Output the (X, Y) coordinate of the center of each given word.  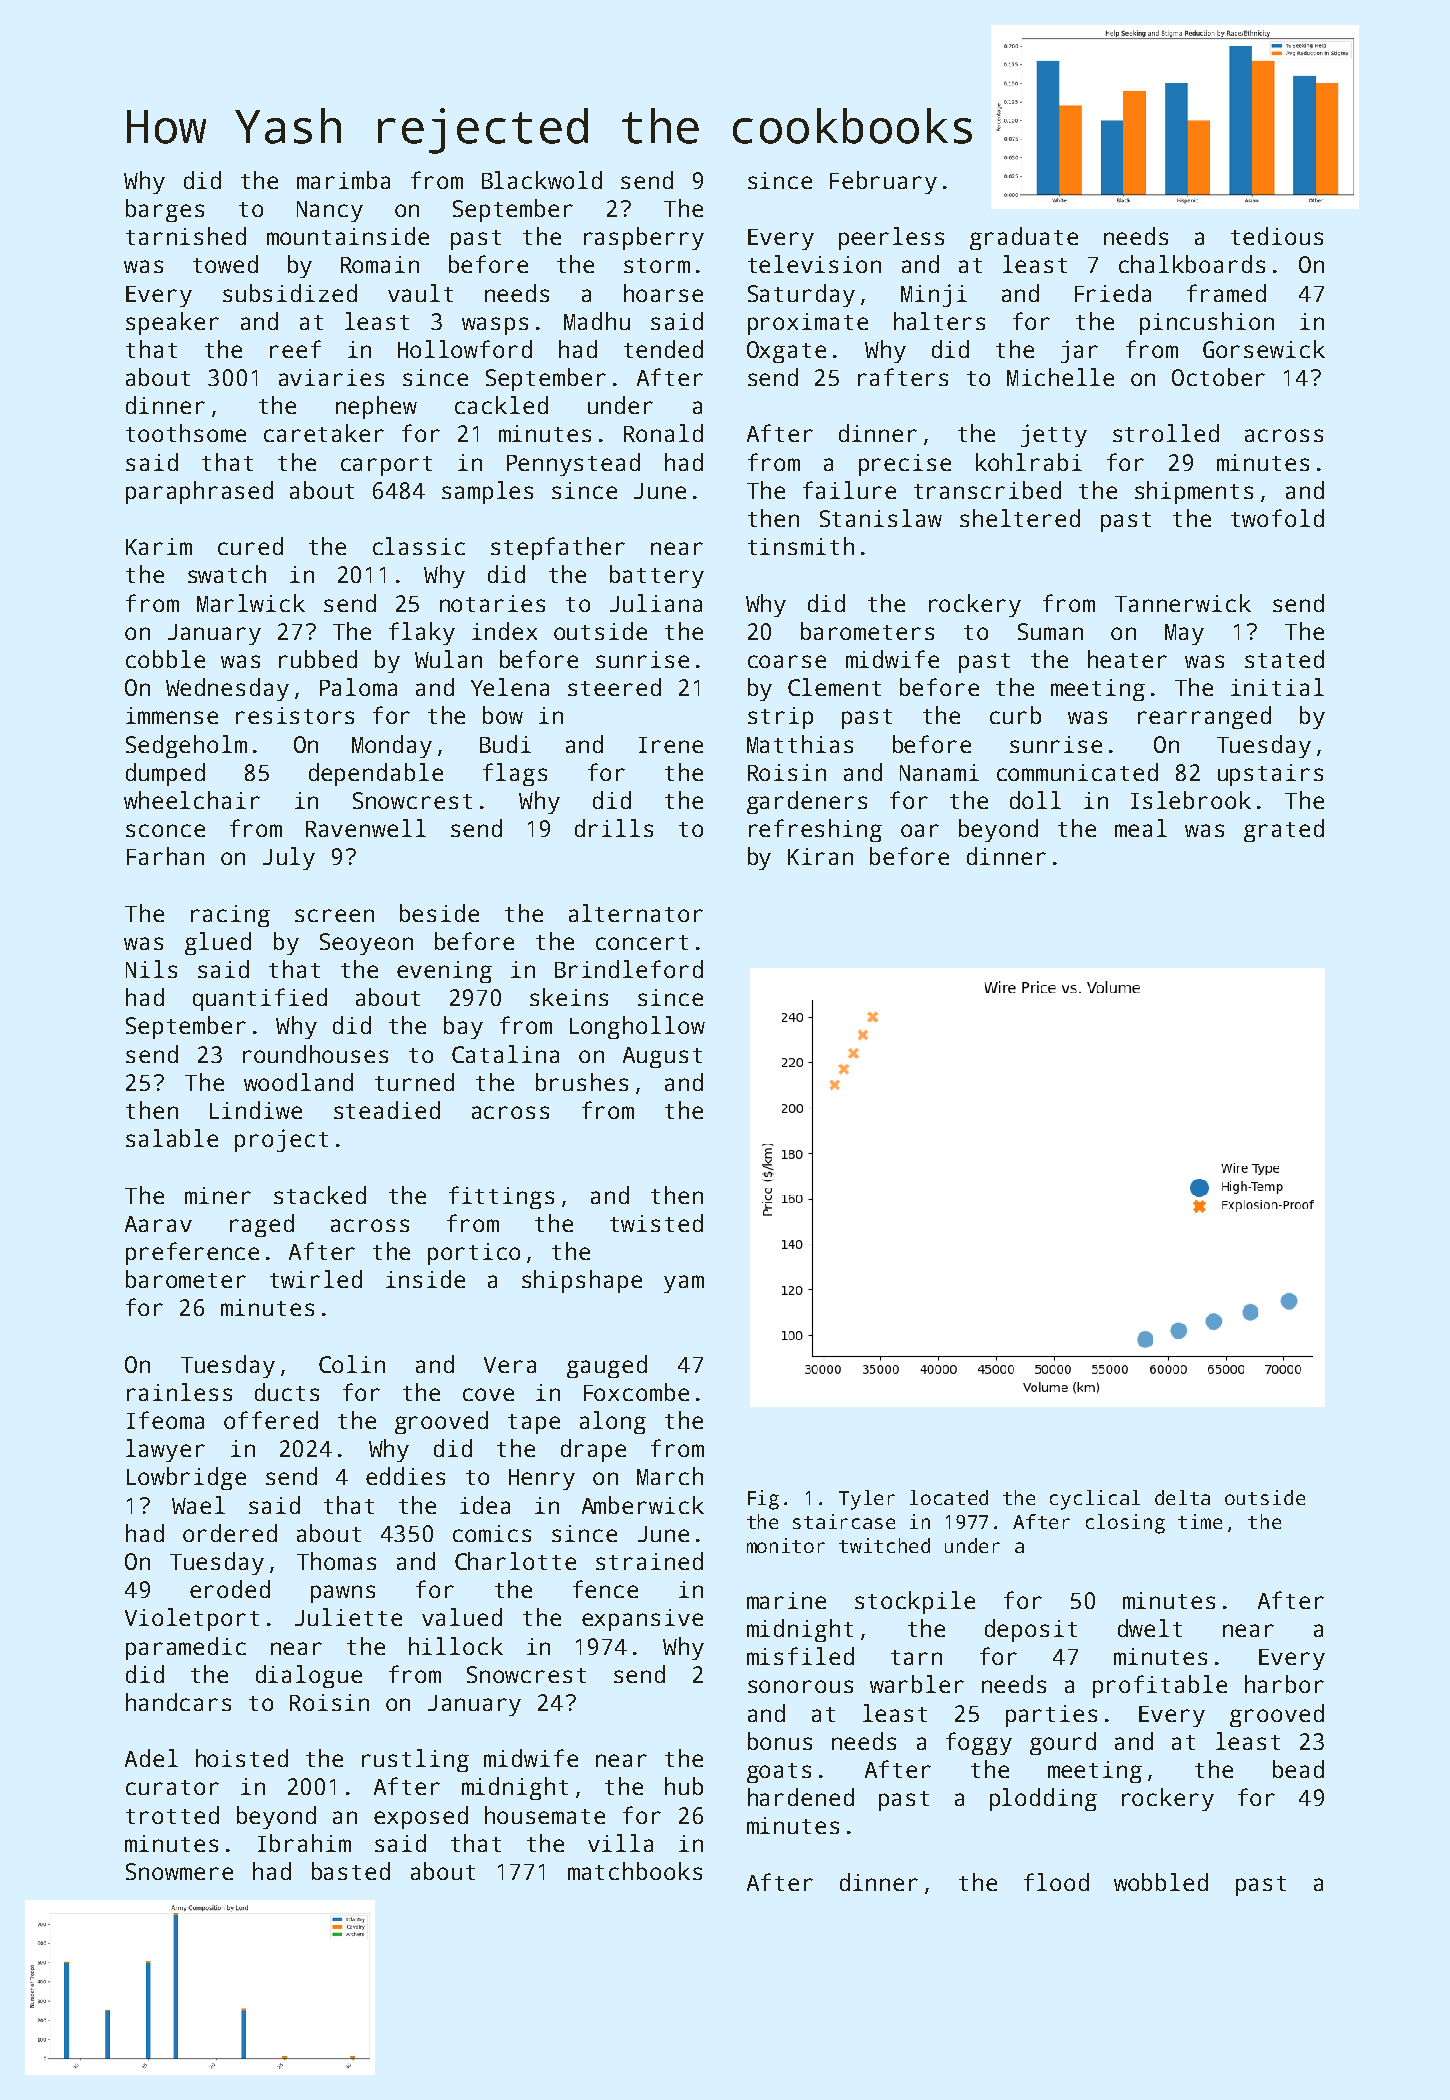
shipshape (582, 1281)
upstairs (1270, 775)
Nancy (330, 211)
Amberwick (643, 1505)
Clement (834, 687)
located (949, 1497)
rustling (415, 1760)
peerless (891, 238)
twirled (316, 1279)
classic (419, 546)
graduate (1024, 238)
